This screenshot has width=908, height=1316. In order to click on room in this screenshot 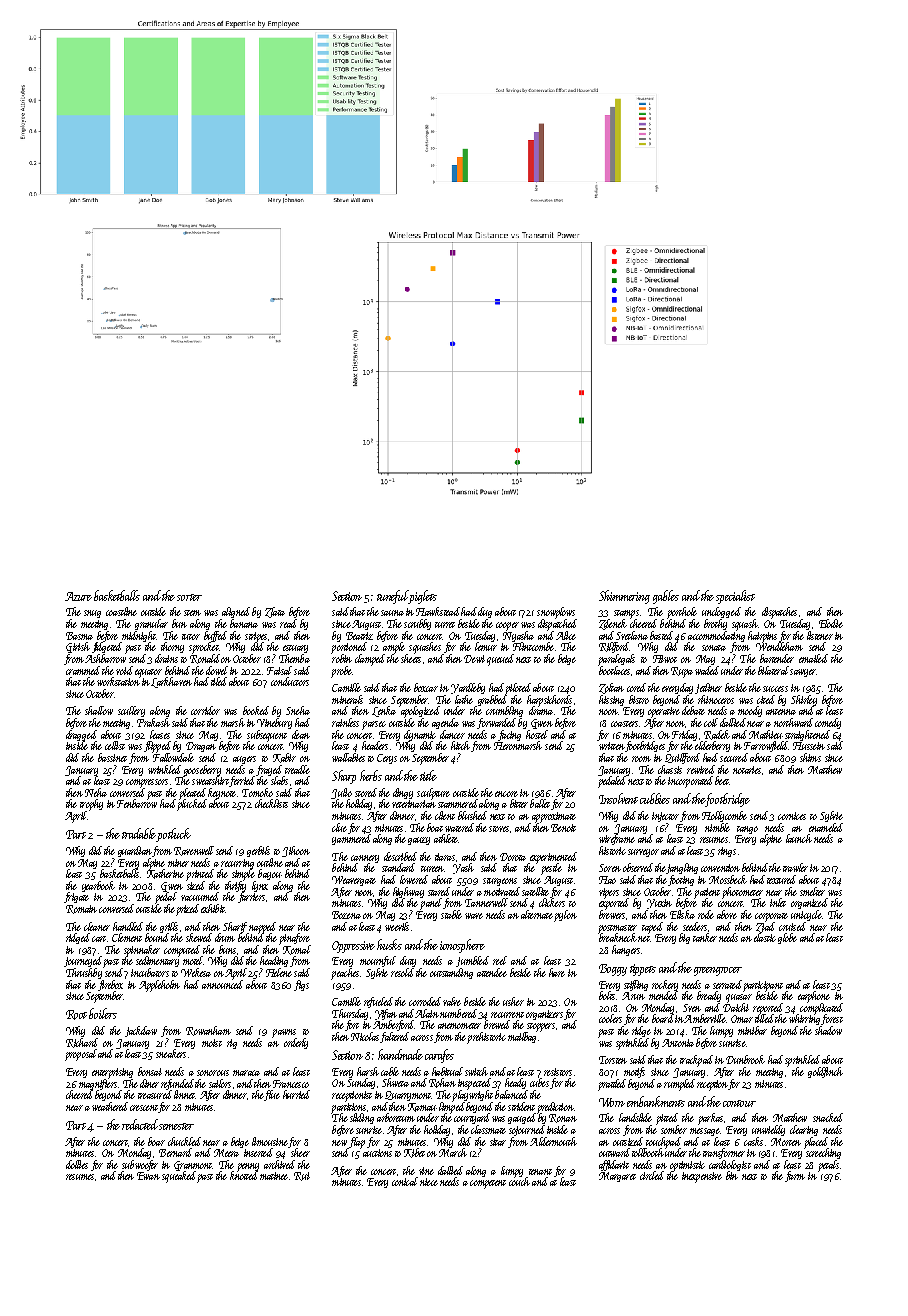, I will do `click(641, 759)`.
